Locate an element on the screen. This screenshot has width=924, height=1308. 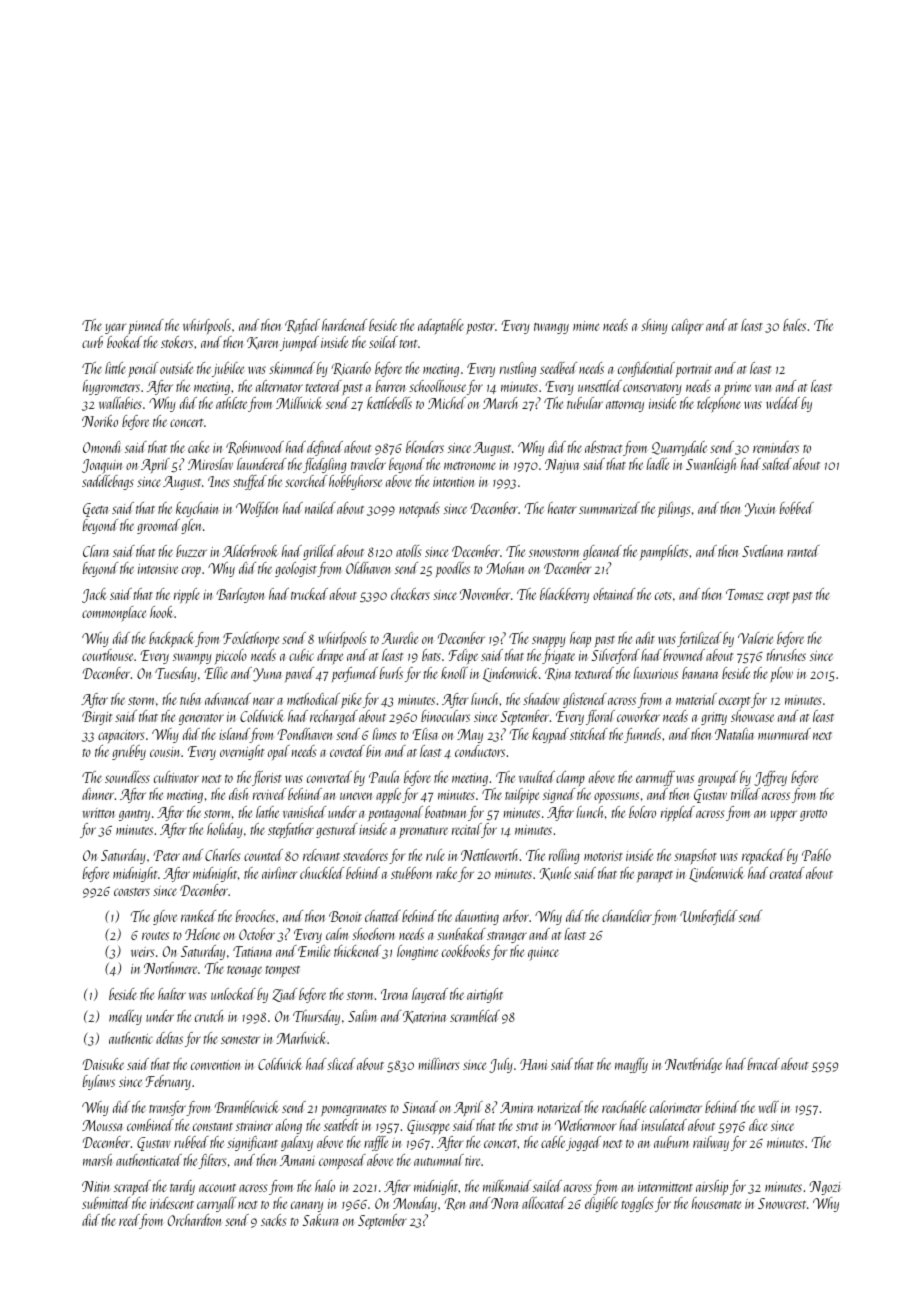
Kunle is located at coordinates (555, 874).
